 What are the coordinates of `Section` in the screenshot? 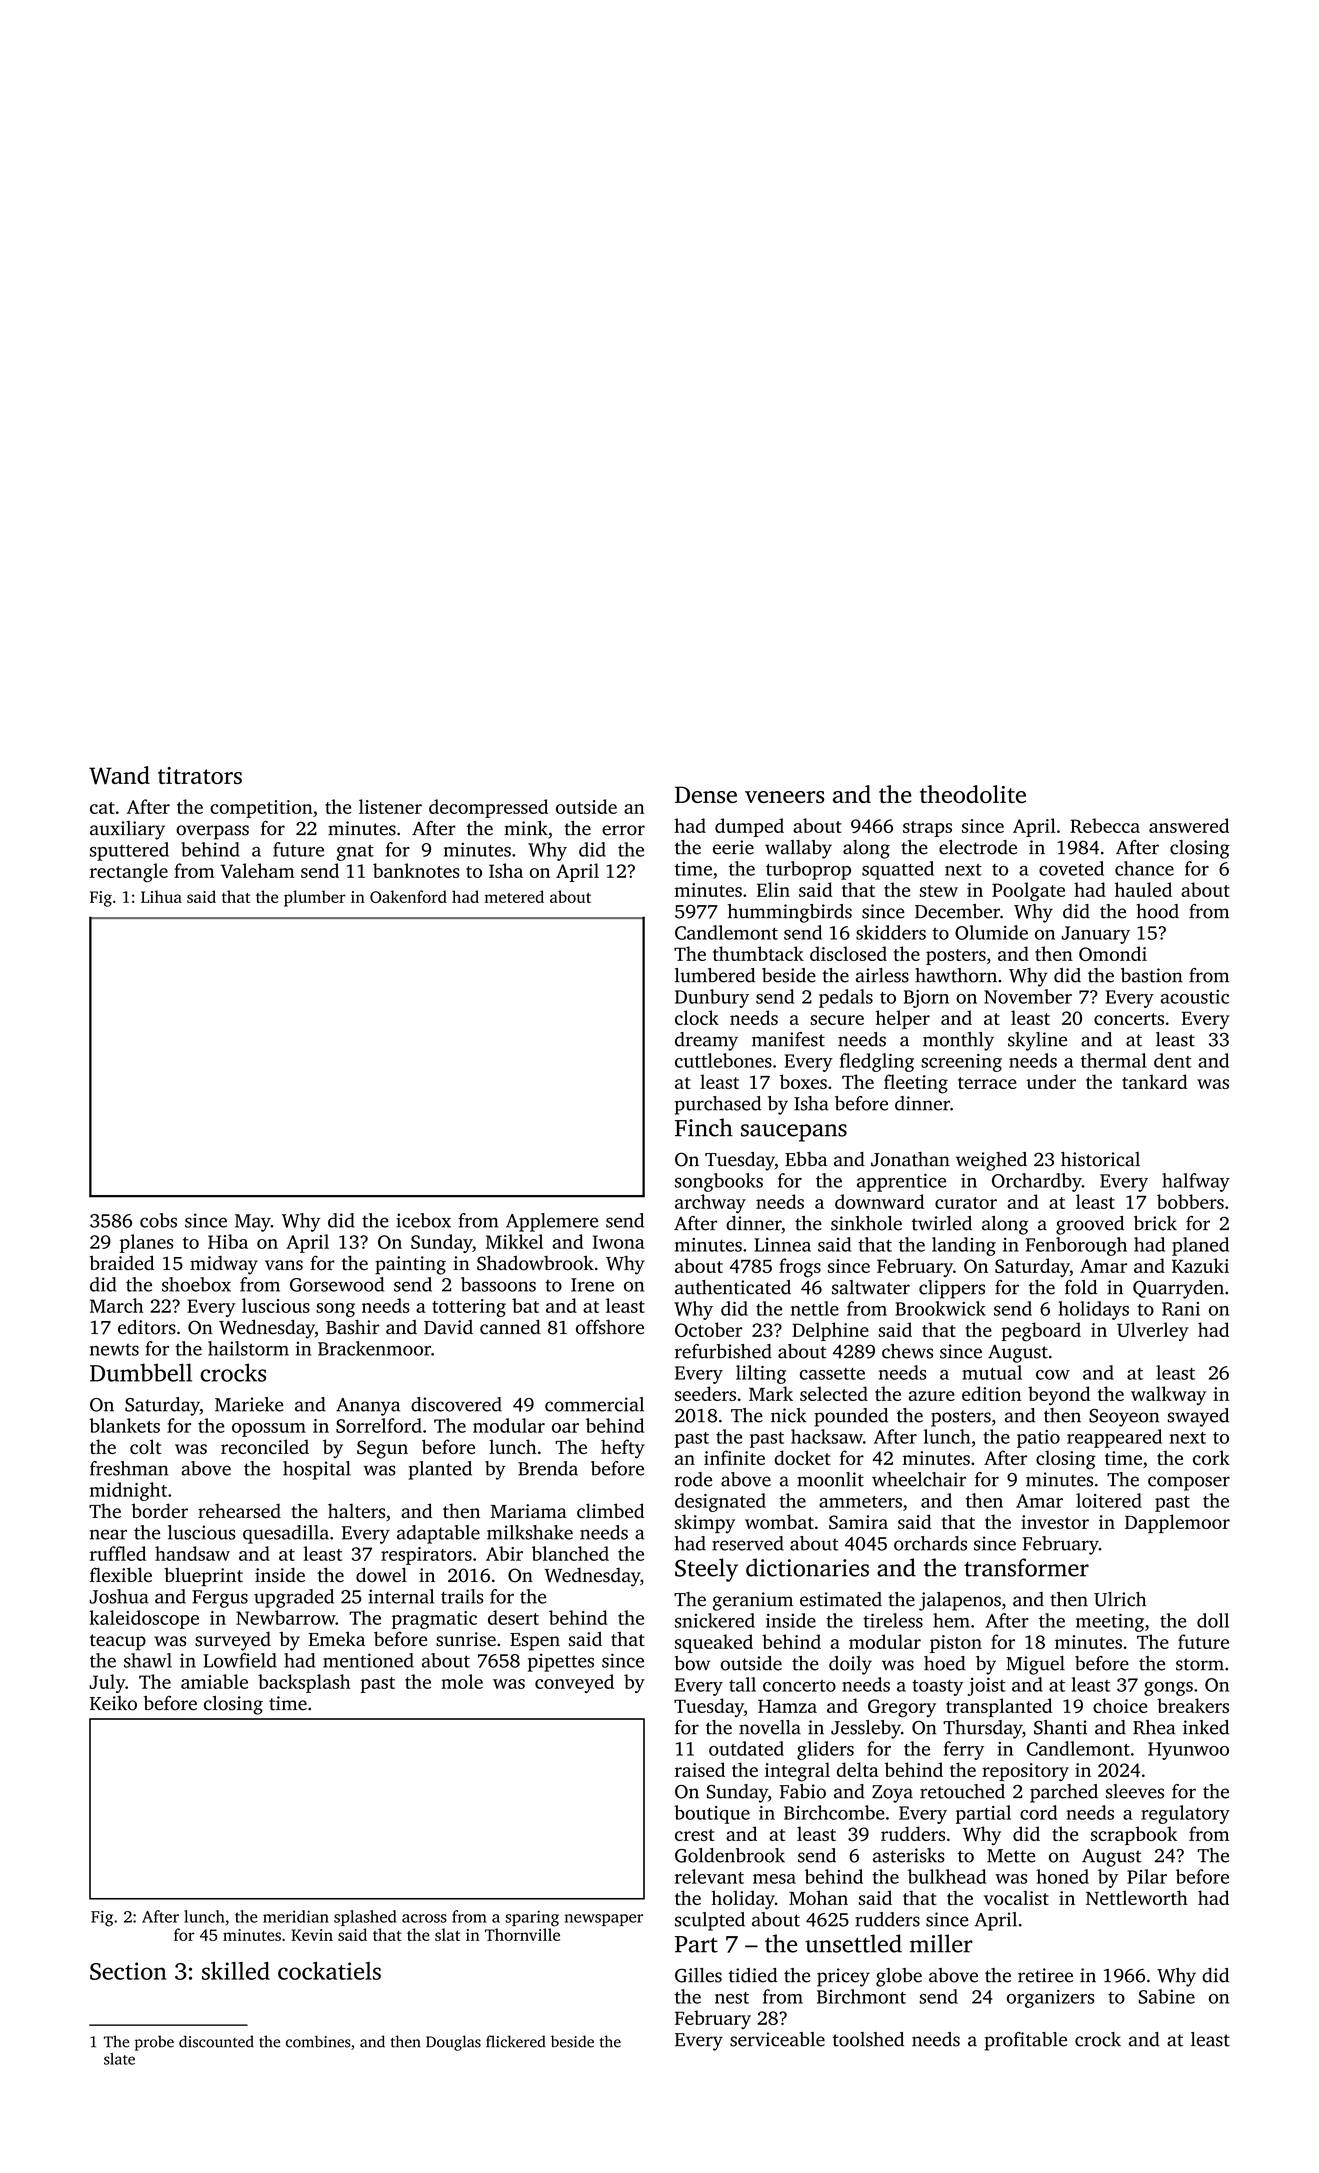 It's located at (128, 1971).
